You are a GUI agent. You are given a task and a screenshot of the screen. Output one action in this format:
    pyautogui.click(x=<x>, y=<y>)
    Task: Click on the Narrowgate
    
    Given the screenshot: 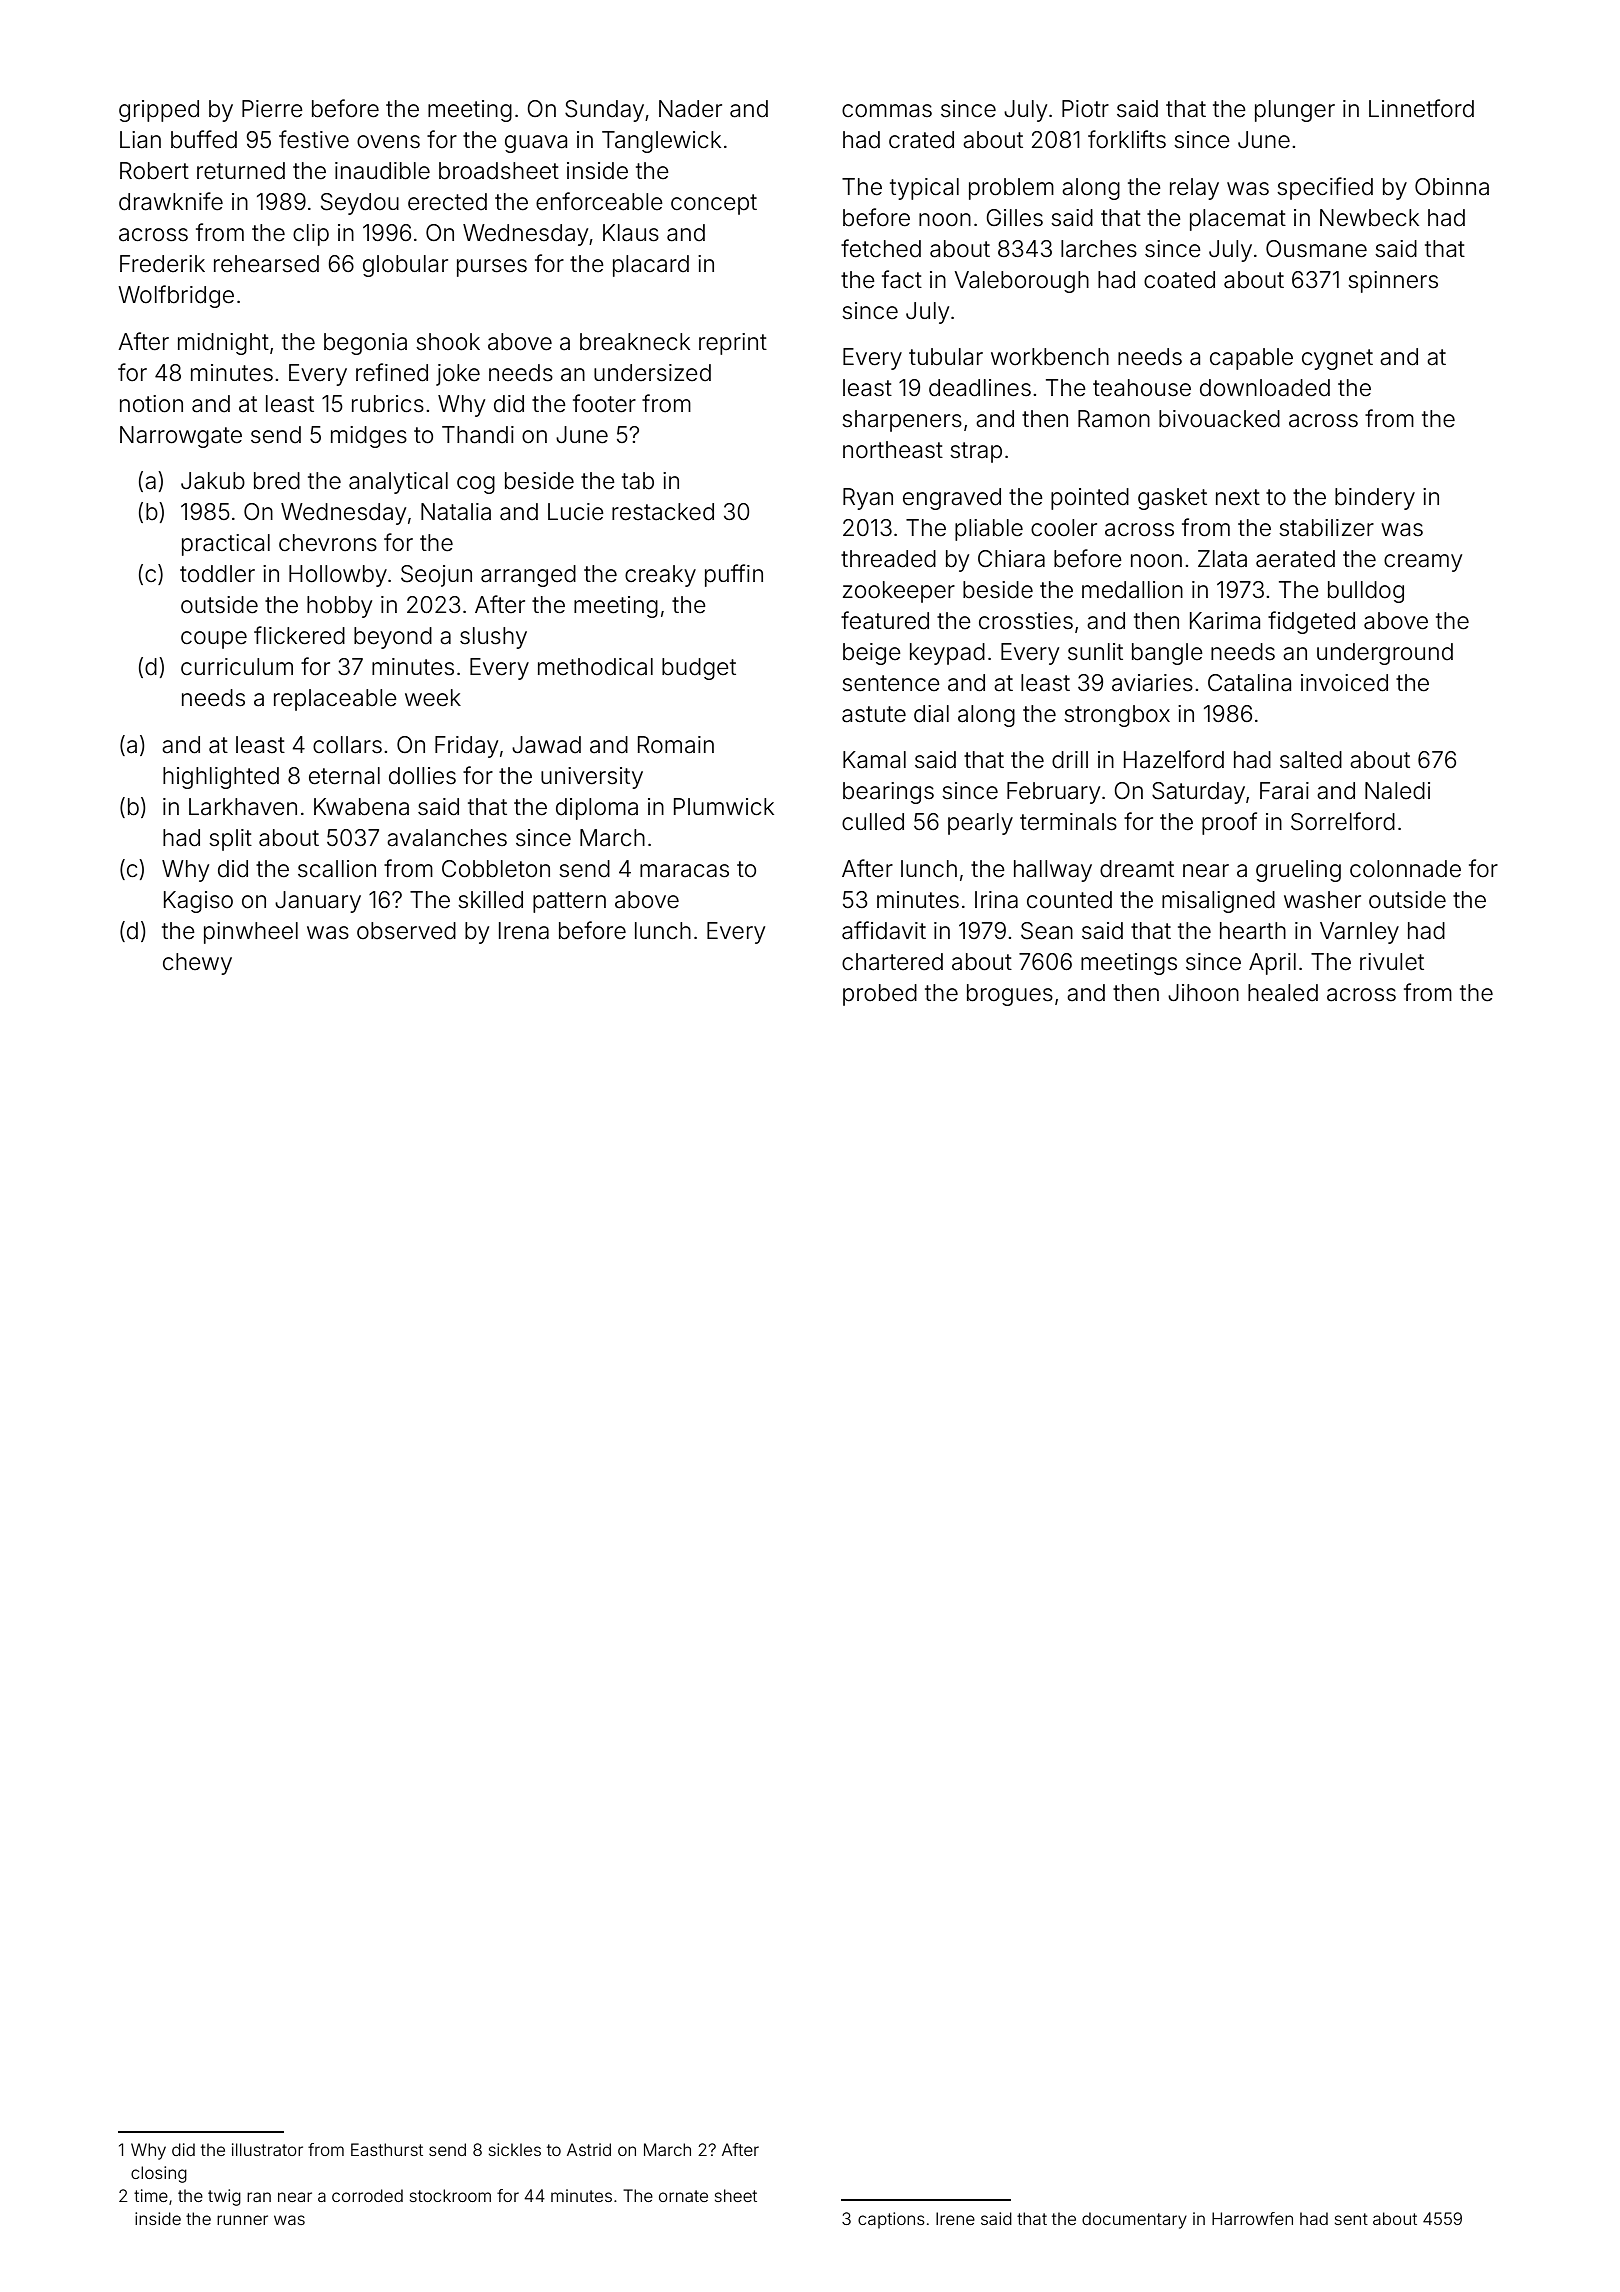 What is the action you would take?
    pyautogui.click(x=181, y=437)
